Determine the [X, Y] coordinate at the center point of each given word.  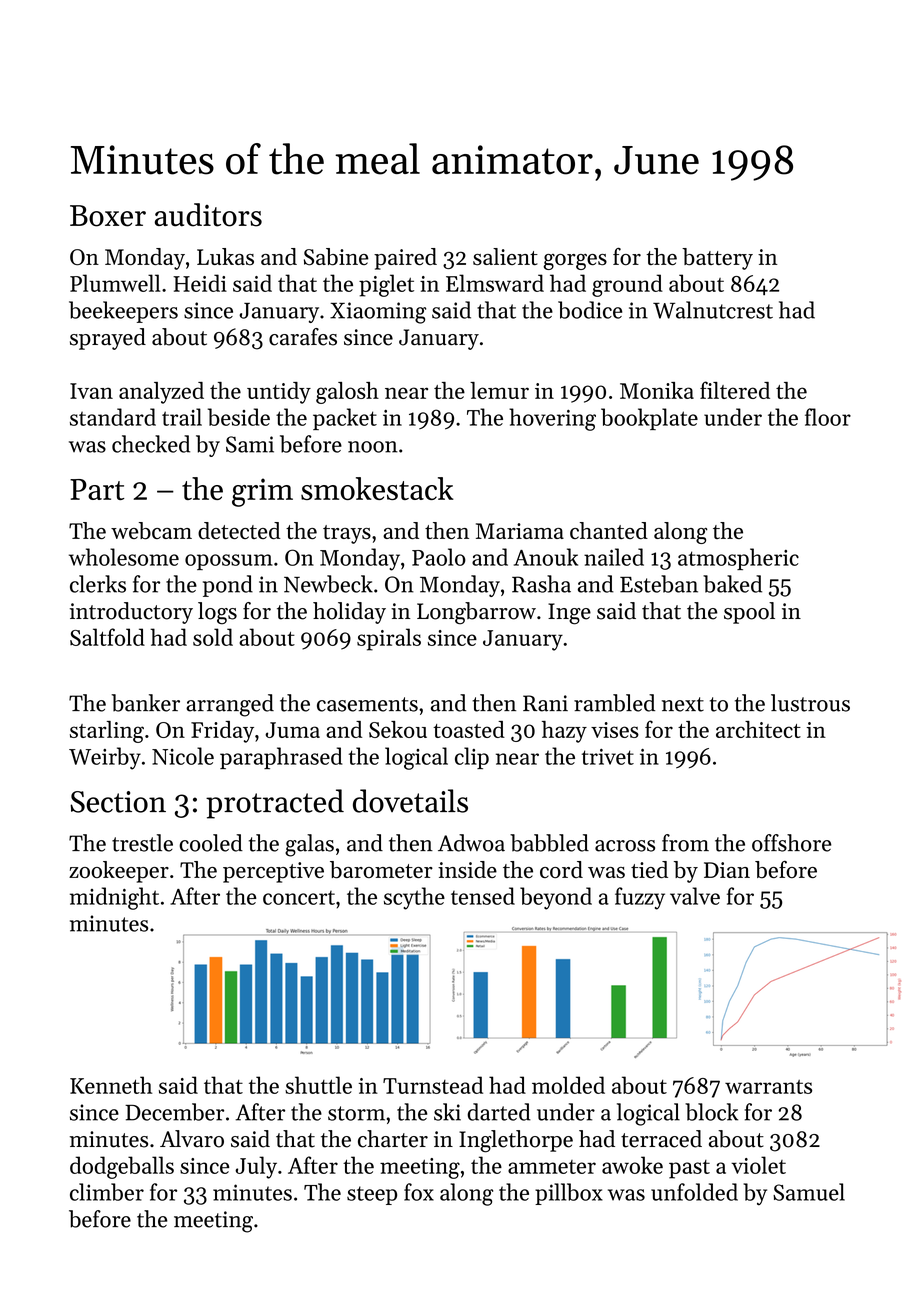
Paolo [439, 557]
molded [568, 1085]
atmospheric [738, 559]
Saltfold [107, 637]
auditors [208, 215]
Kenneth [111, 1085]
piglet [386, 285]
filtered [735, 390]
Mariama [520, 531]
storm [356, 1113]
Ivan [91, 391]
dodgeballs [122, 1167]
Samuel [809, 1192]
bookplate [649, 419]
